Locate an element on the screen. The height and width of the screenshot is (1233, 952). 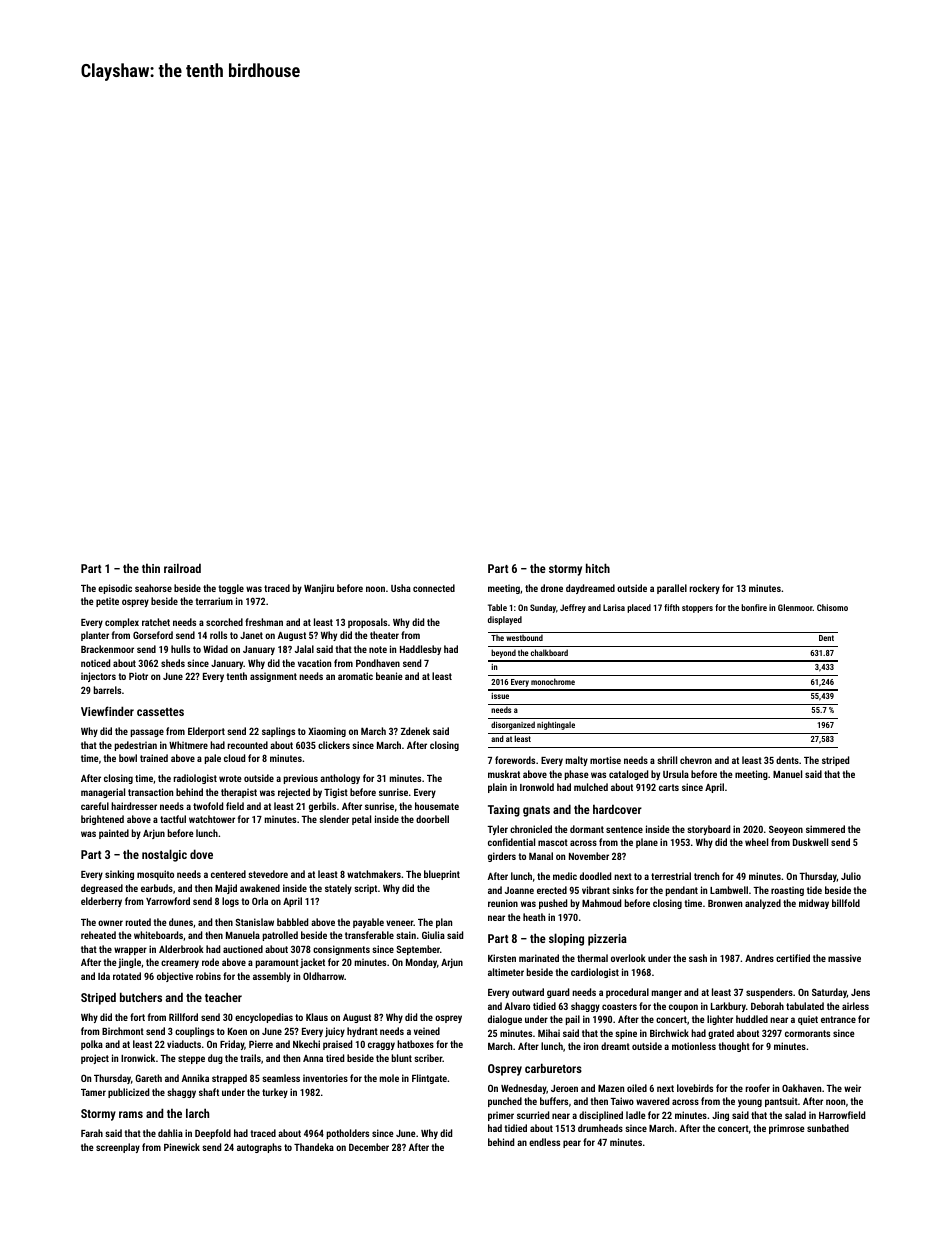
roasting is located at coordinates (787, 891).
